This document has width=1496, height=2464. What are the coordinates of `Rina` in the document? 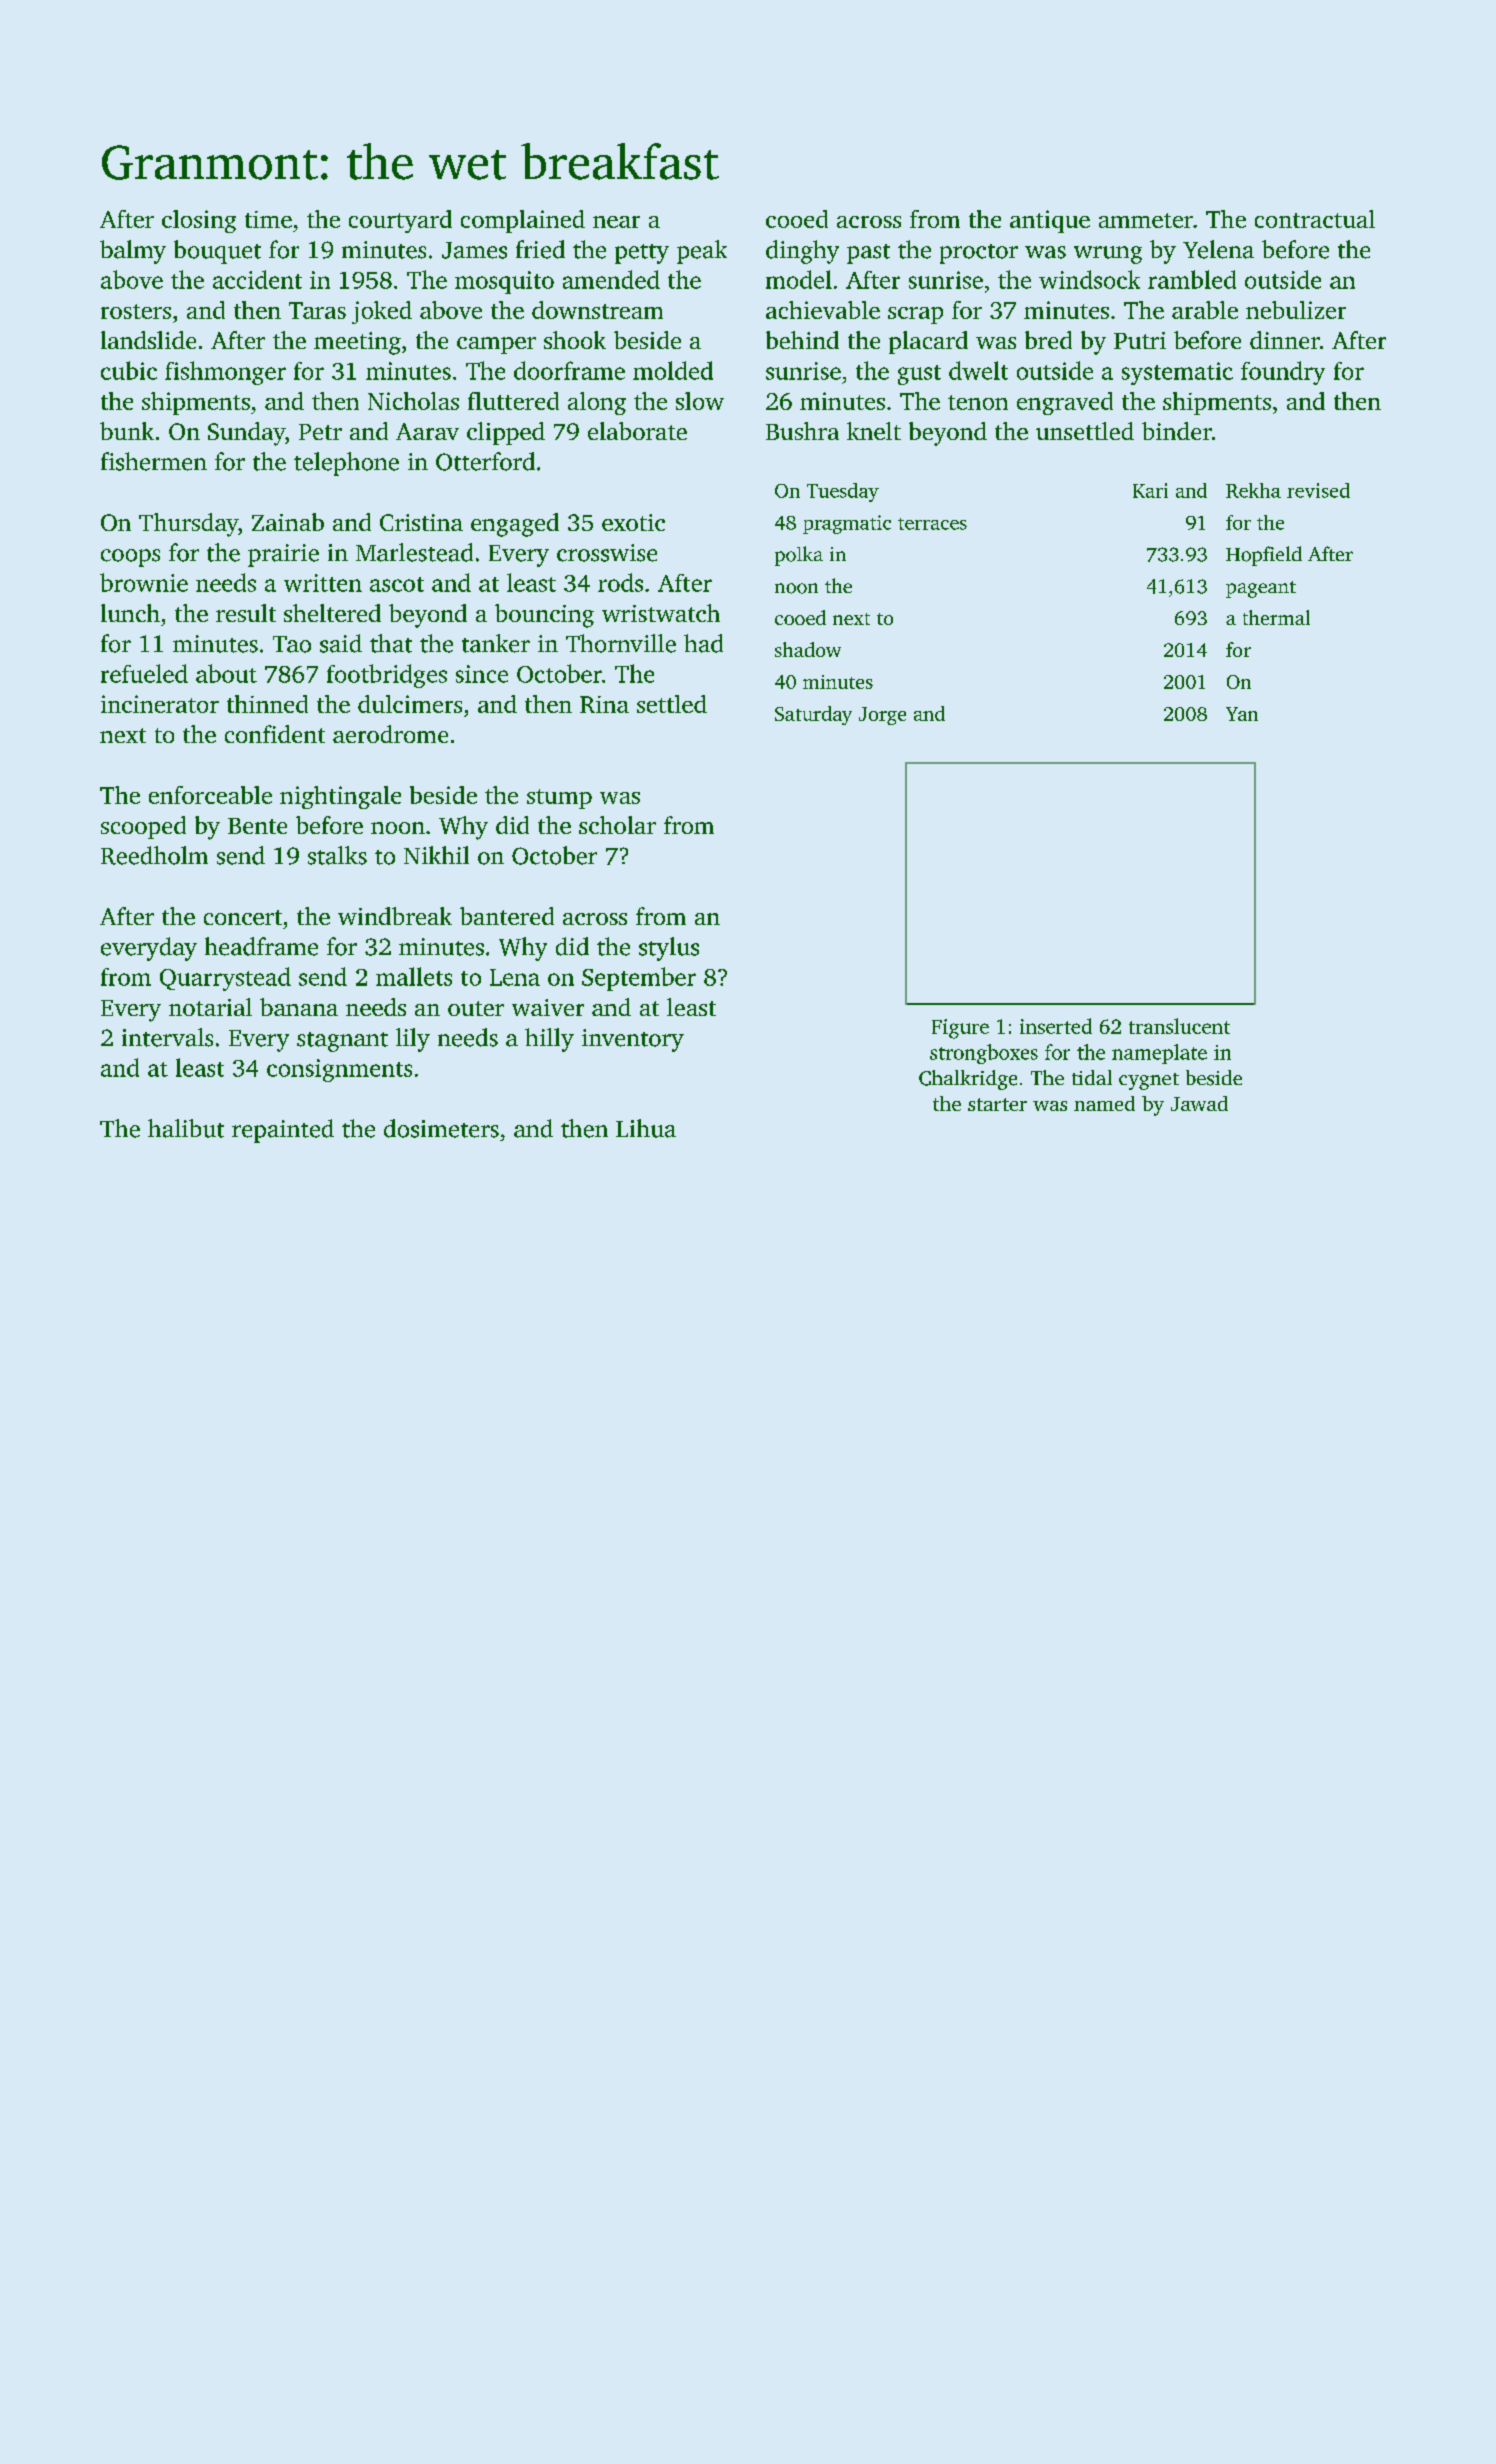 It's located at (604, 704).
